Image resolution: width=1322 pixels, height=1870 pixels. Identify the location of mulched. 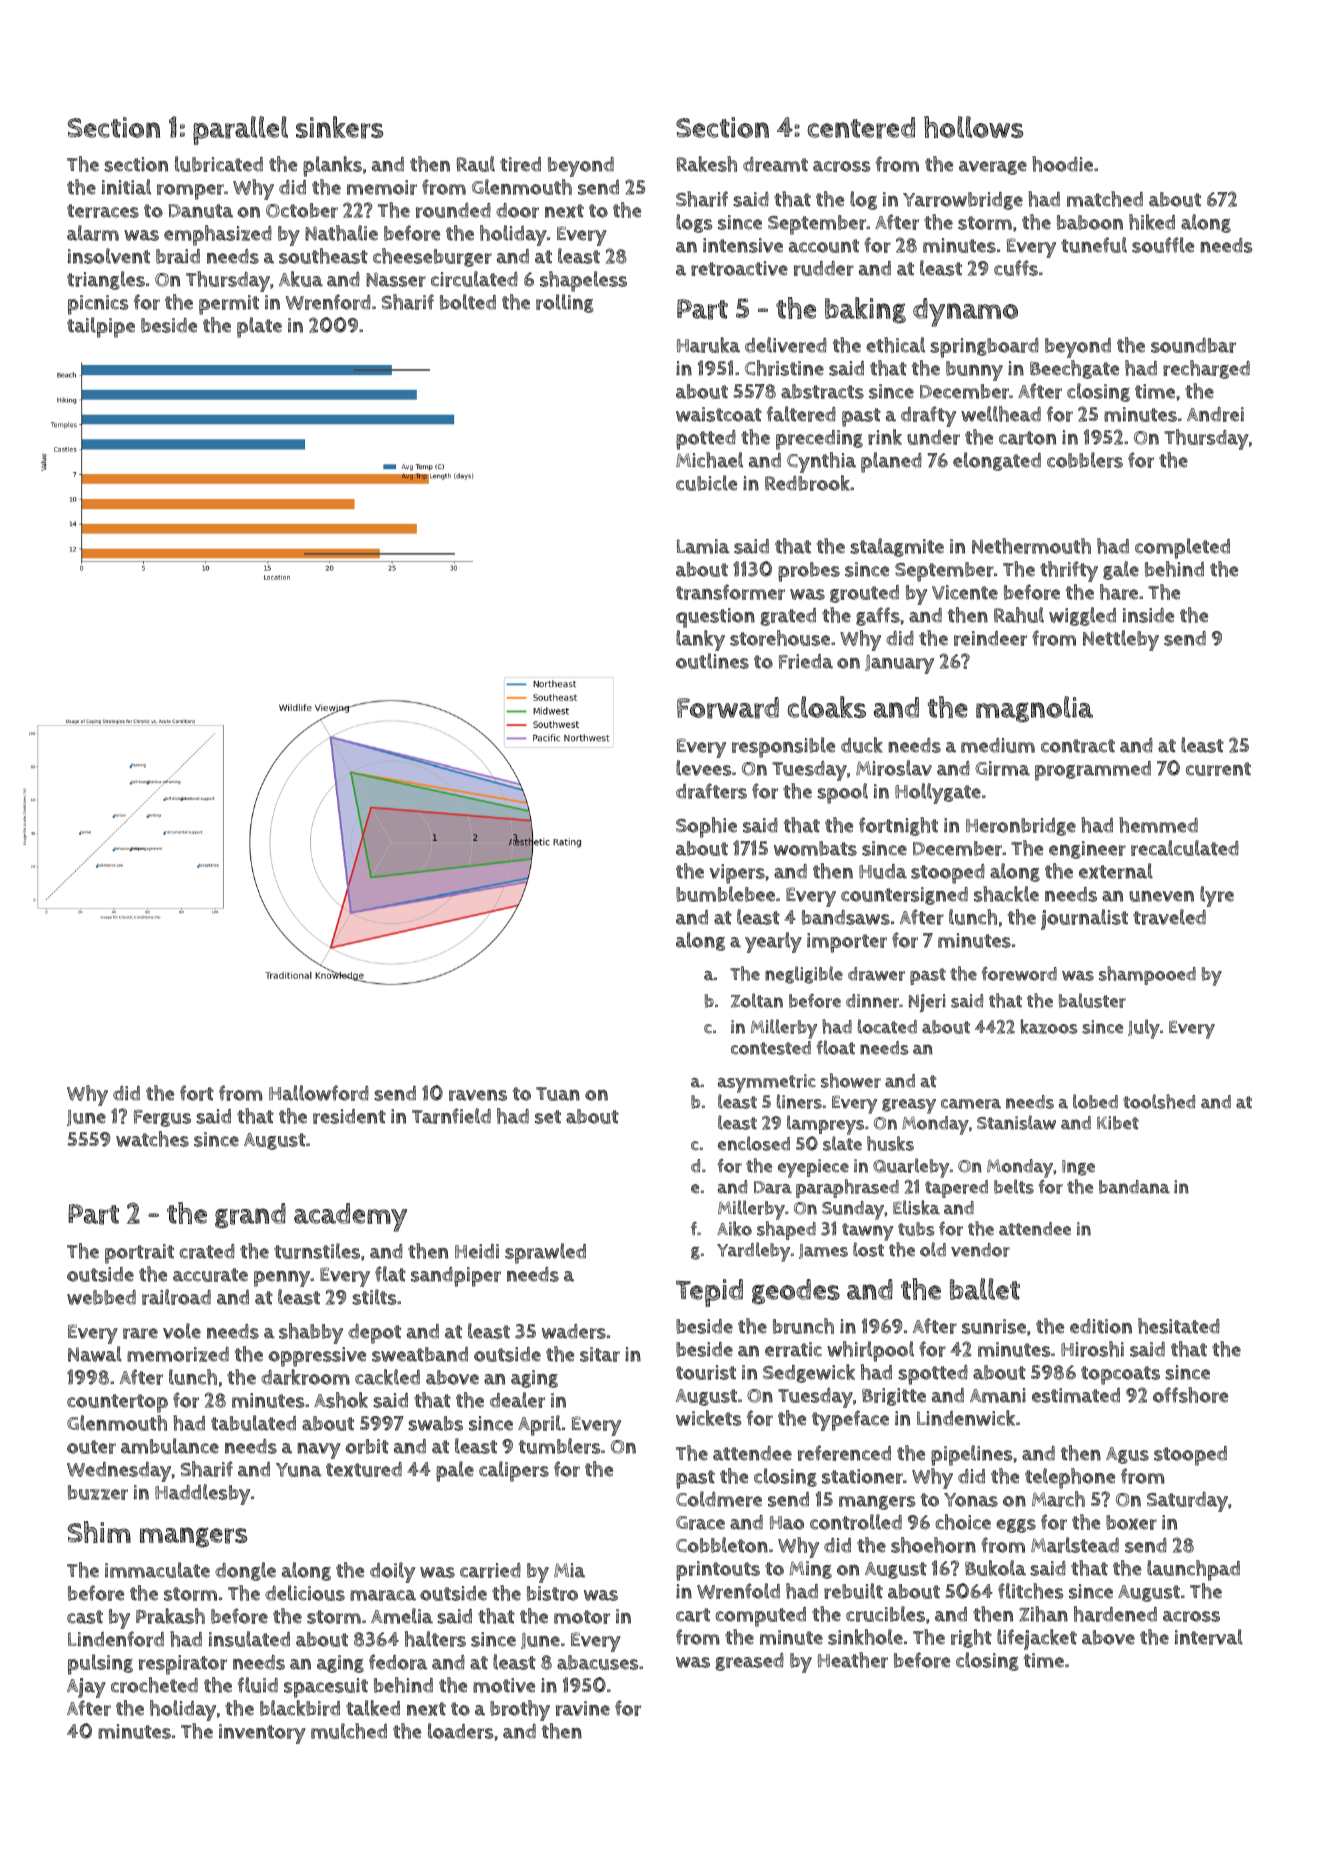
(349, 1731).
